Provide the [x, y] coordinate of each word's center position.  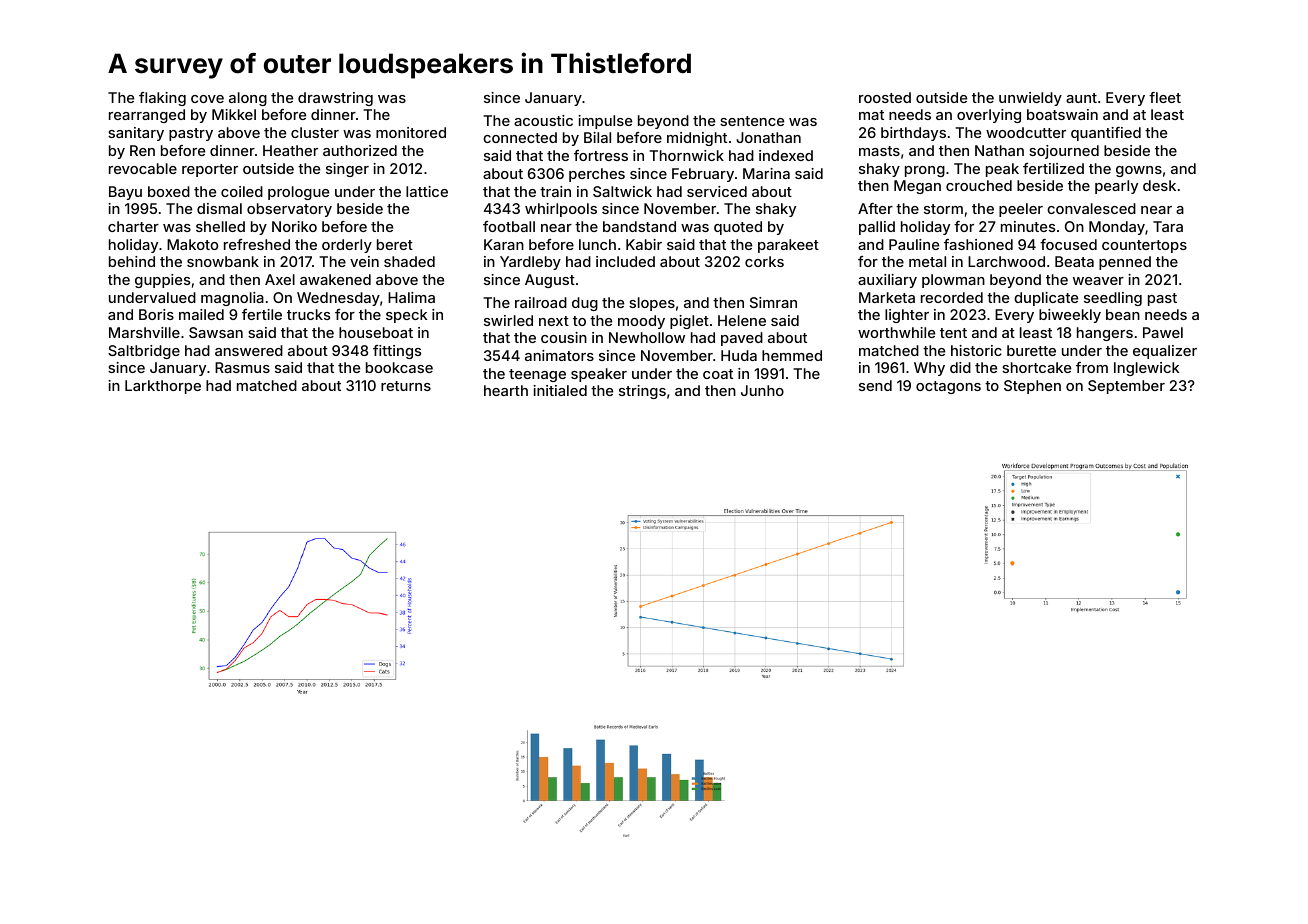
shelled [220, 226]
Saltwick [622, 191]
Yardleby [530, 263]
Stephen [1032, 387]
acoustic [543, 120]
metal [927, 261]
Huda [739, 355]
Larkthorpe [163, 387]
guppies [162, 281]
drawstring [335, 99]
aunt [1081, 98]
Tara [1168, 226]
